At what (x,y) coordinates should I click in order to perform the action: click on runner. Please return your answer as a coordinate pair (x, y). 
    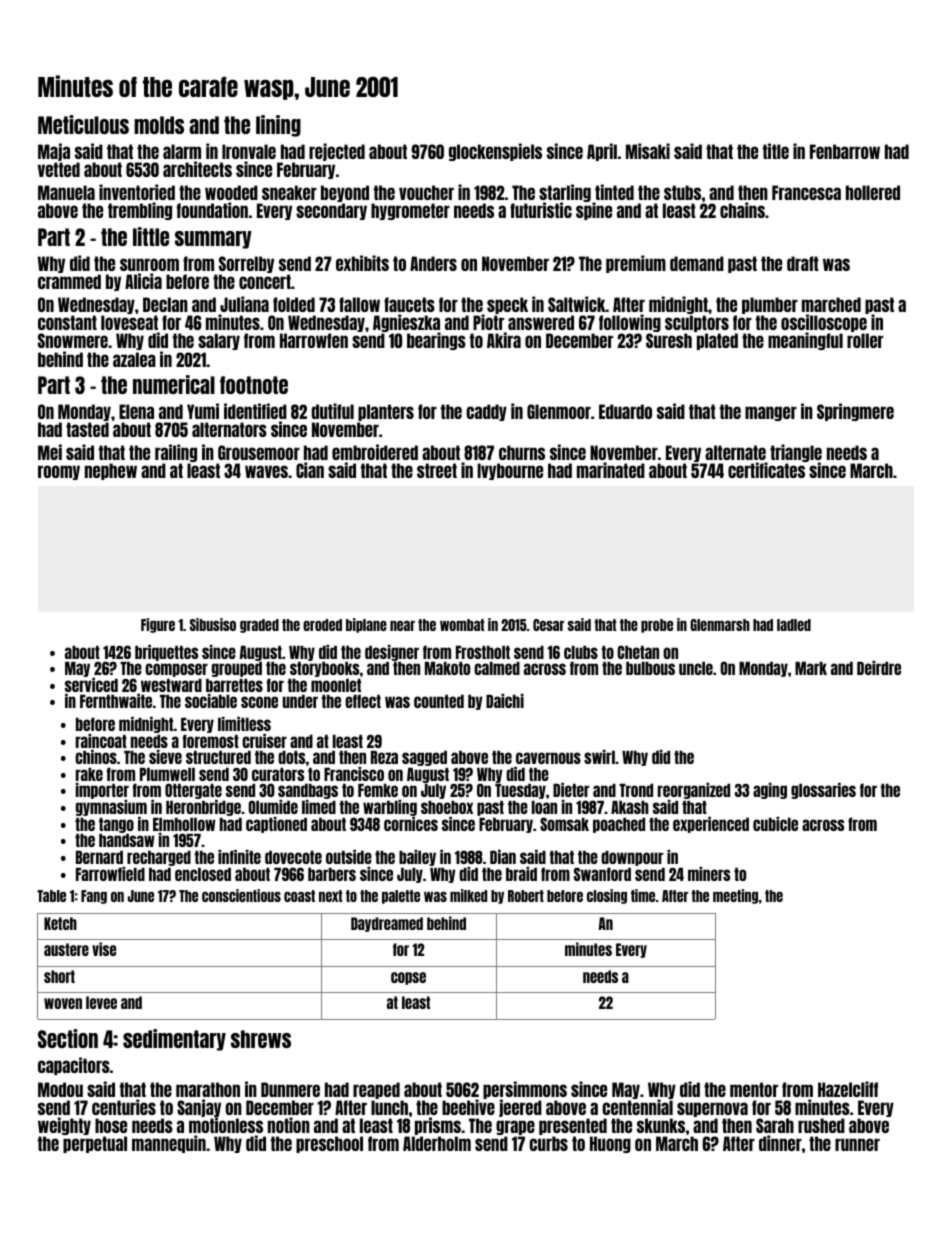
    Looking at the image, I should click on (857, 1144).
